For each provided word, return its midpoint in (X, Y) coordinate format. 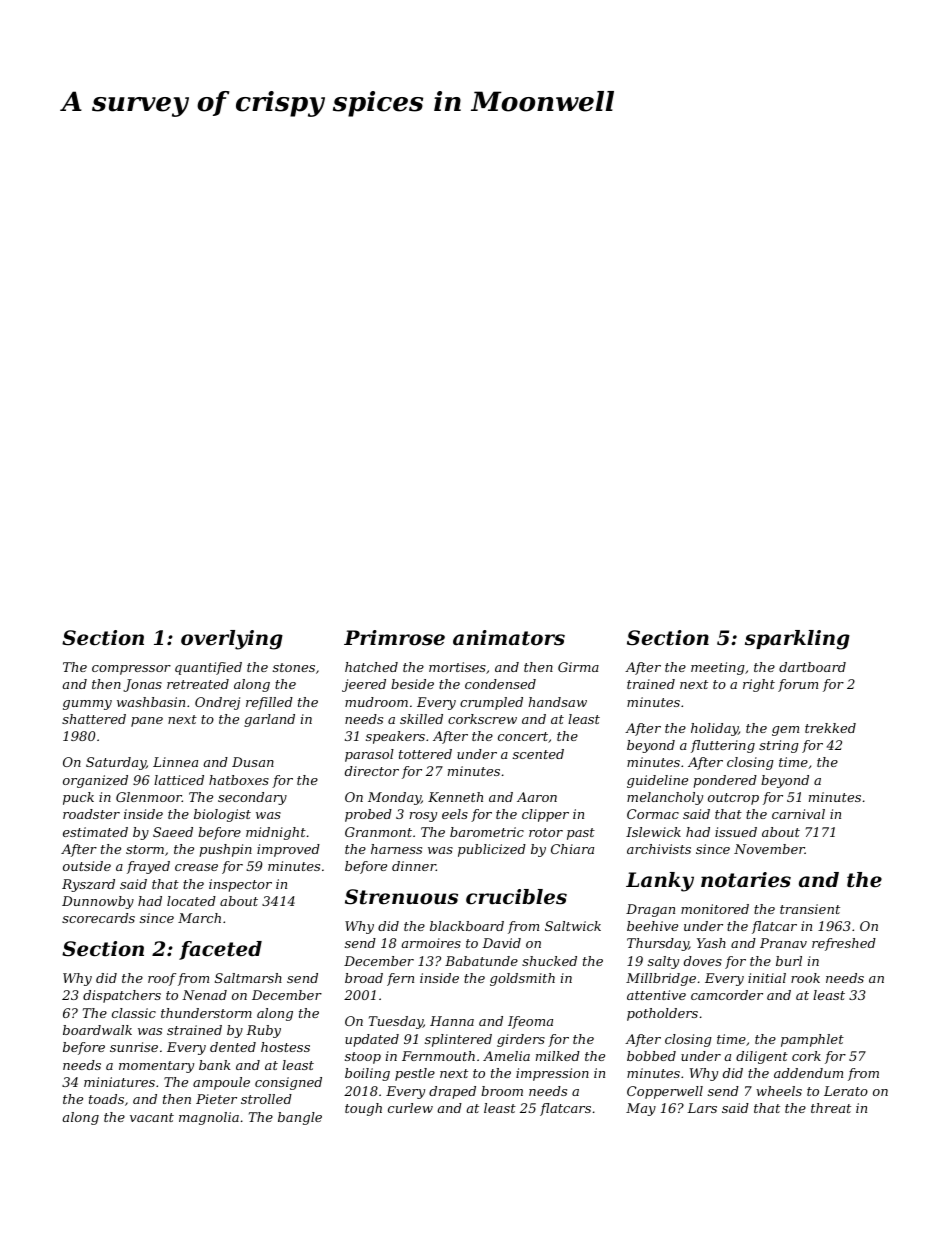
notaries (746, 880)
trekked (830, 728)
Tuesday (396, 1022)
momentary (156, 1067)
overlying (232, 640)
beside (412, 684)
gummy (87, 705)
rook (805, 978)
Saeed (173, 832)
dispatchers (122, 996)
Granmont (378, 832)
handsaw (557, 702)
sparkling (797, 640)
